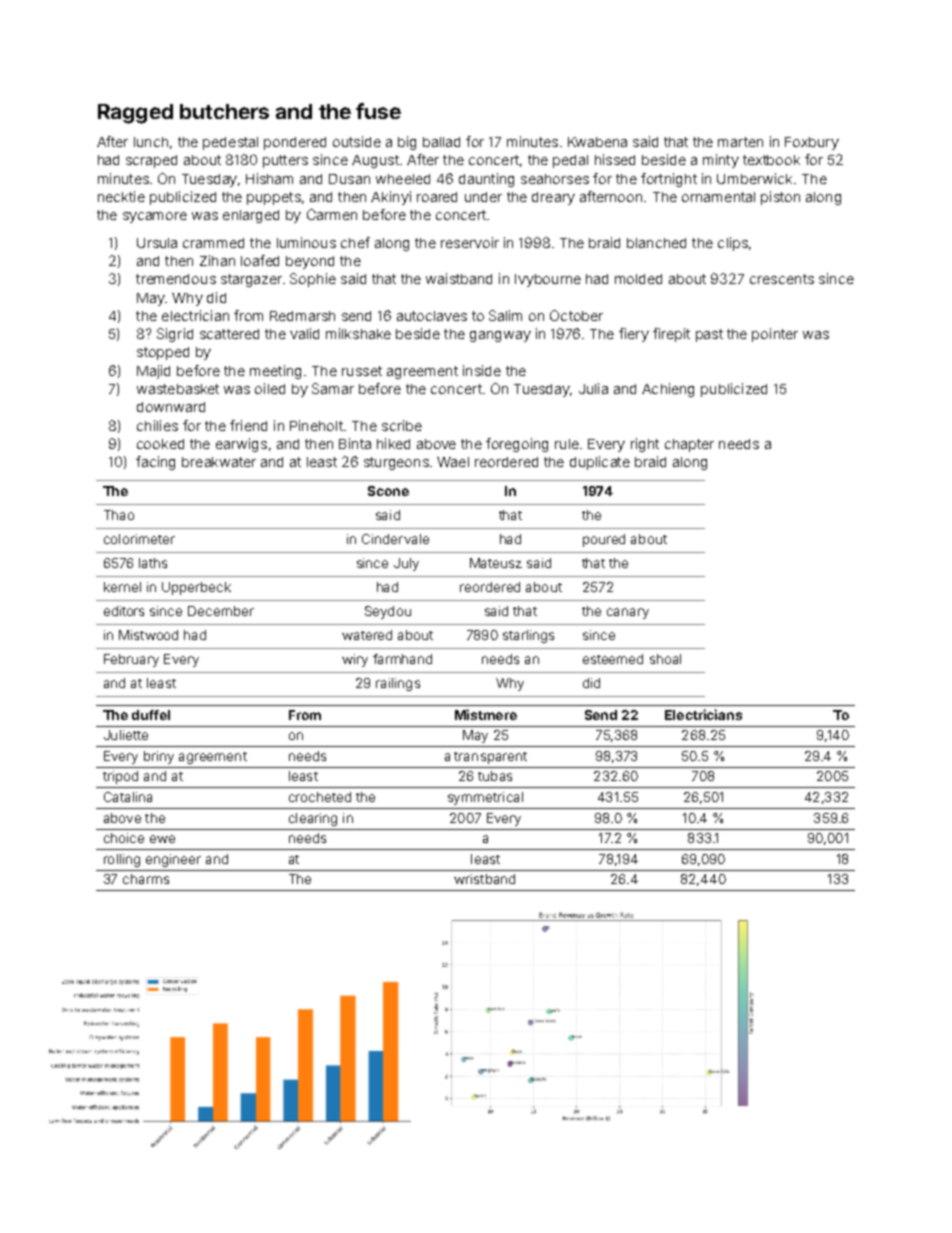 This page has width=952, height=1233. Describe the element at coordinates (270, 388) in the page. I see `oiled` at that location.
